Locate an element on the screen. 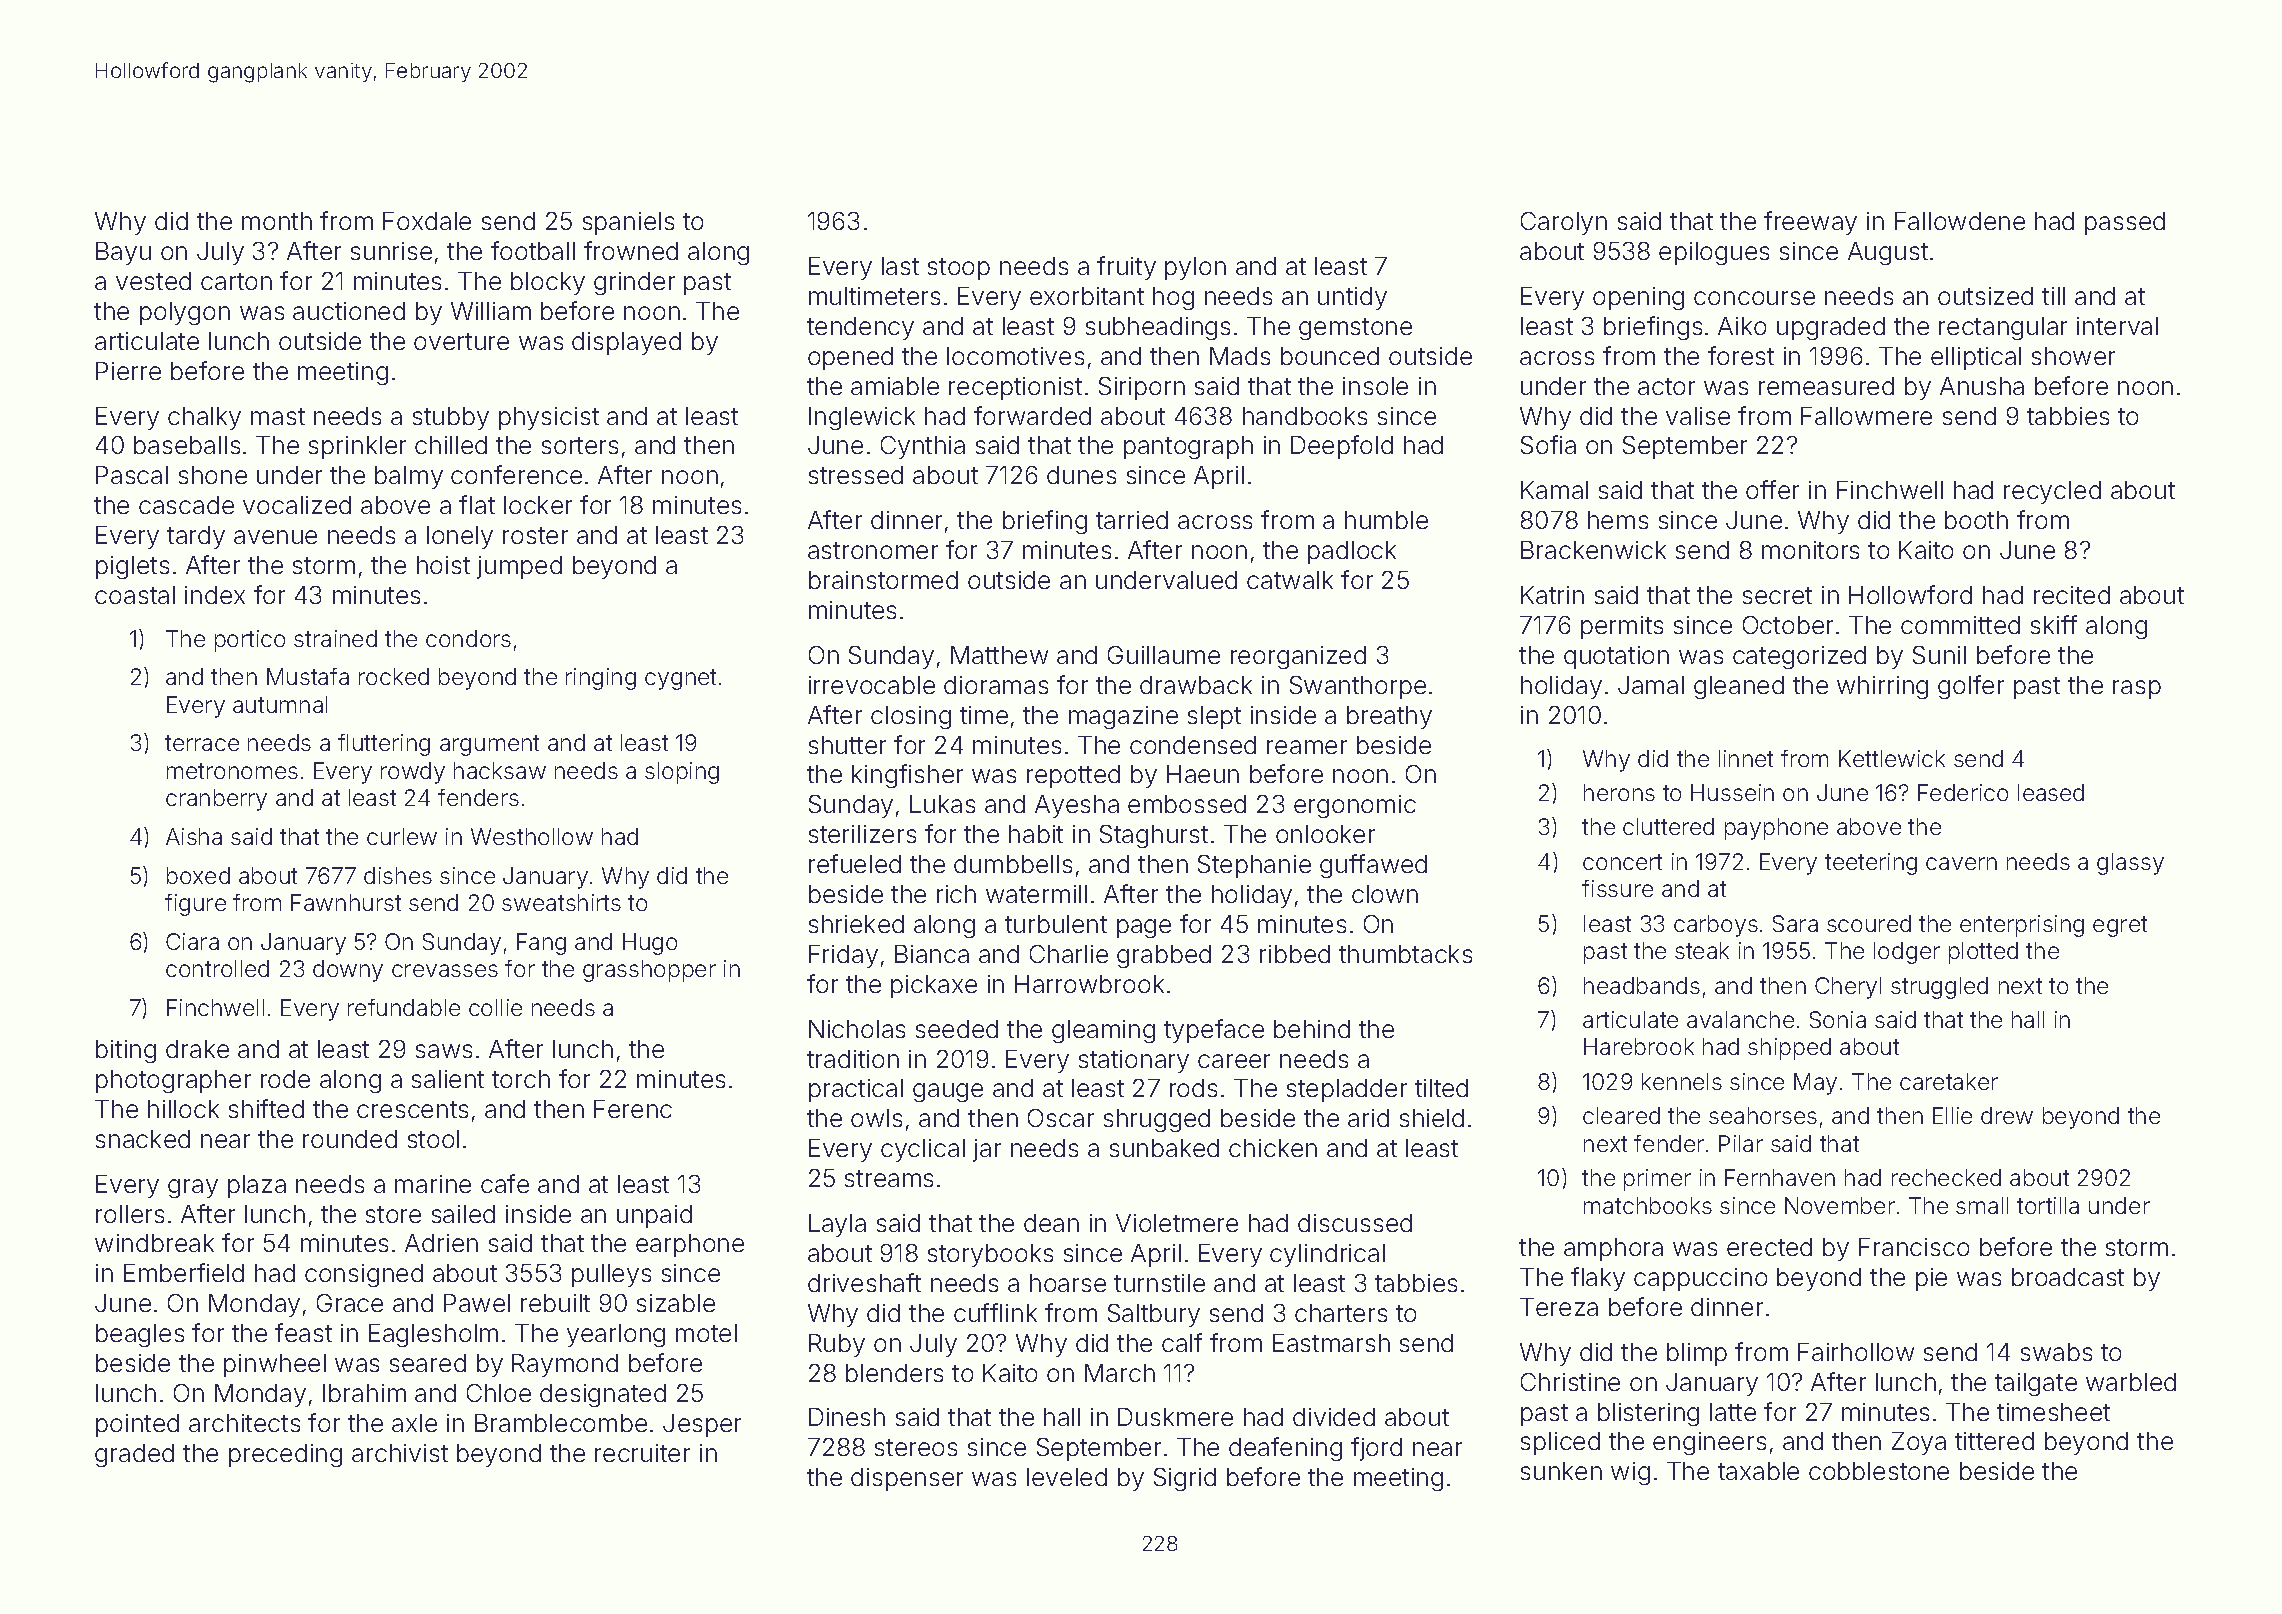 The image size is (2282, 1614). auctioned is located at coordinates (349, 311).
